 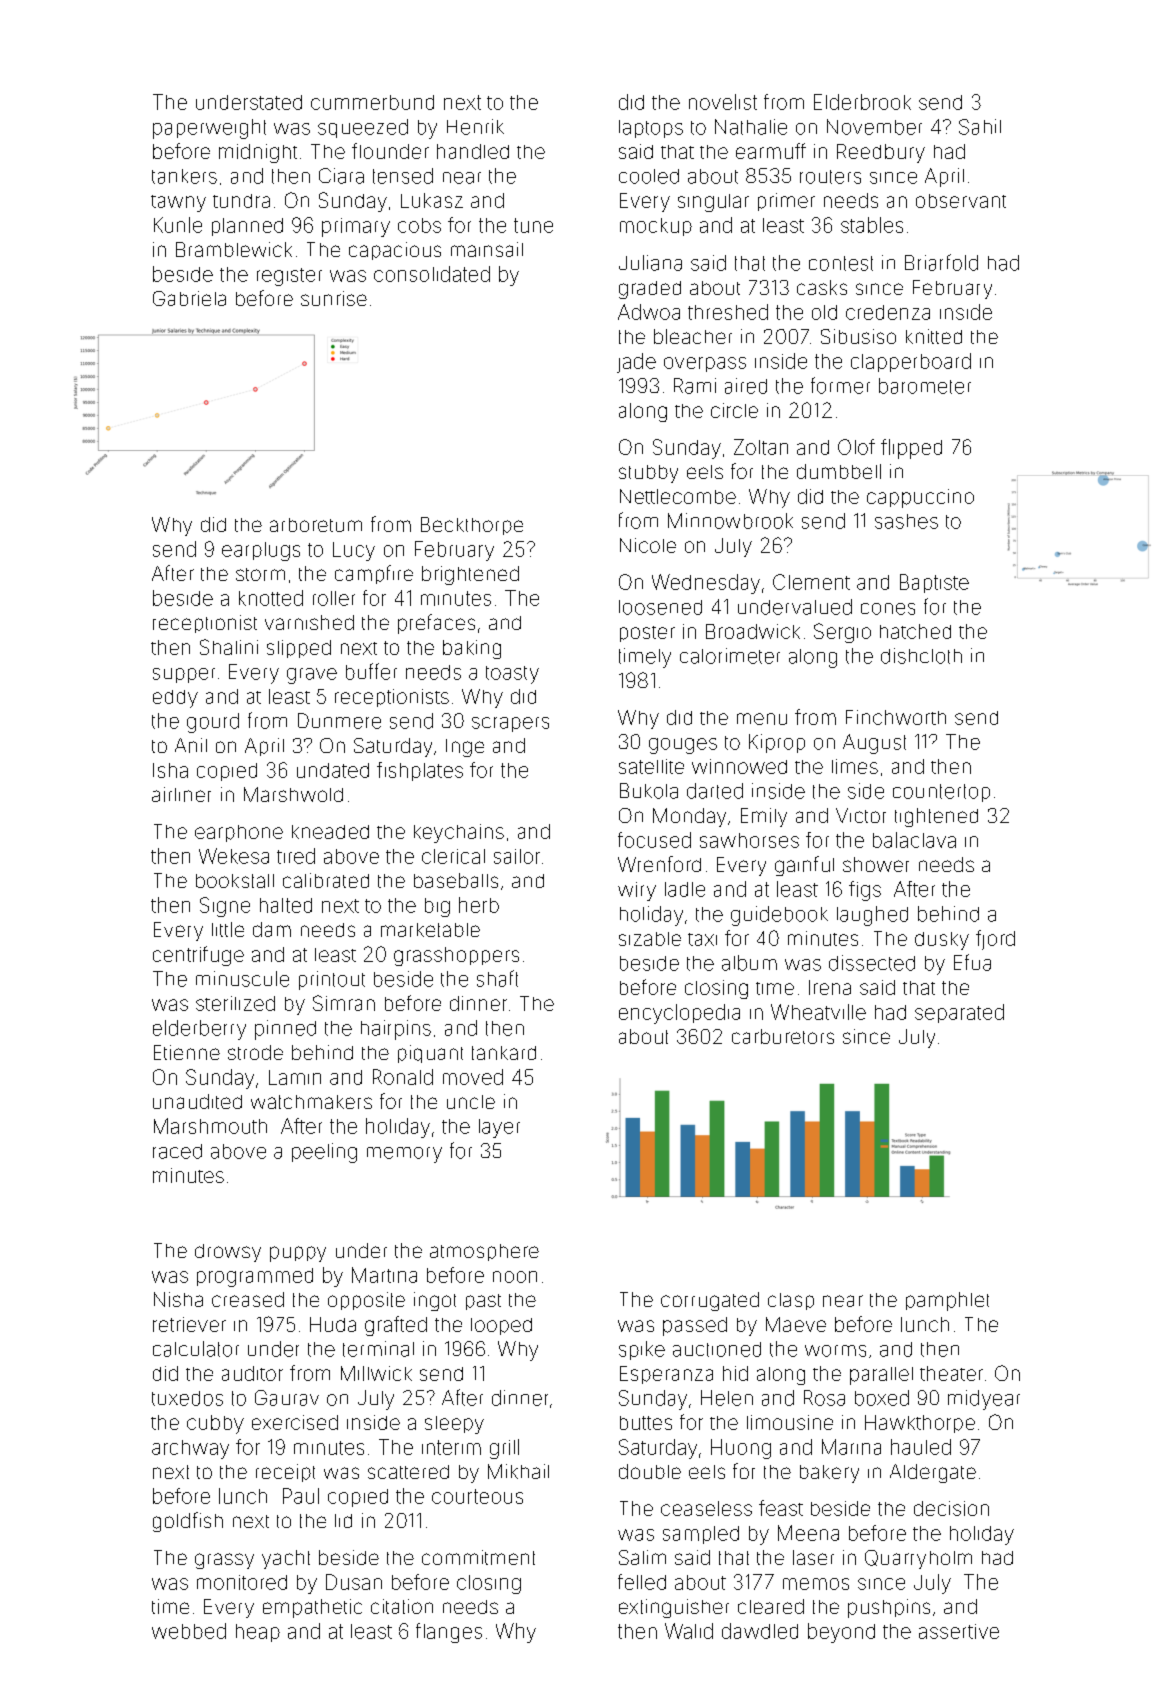 What do you see at coordinates (512, 675) in the screenshot?
I see `toasty` at bounding box center [512, 675].
